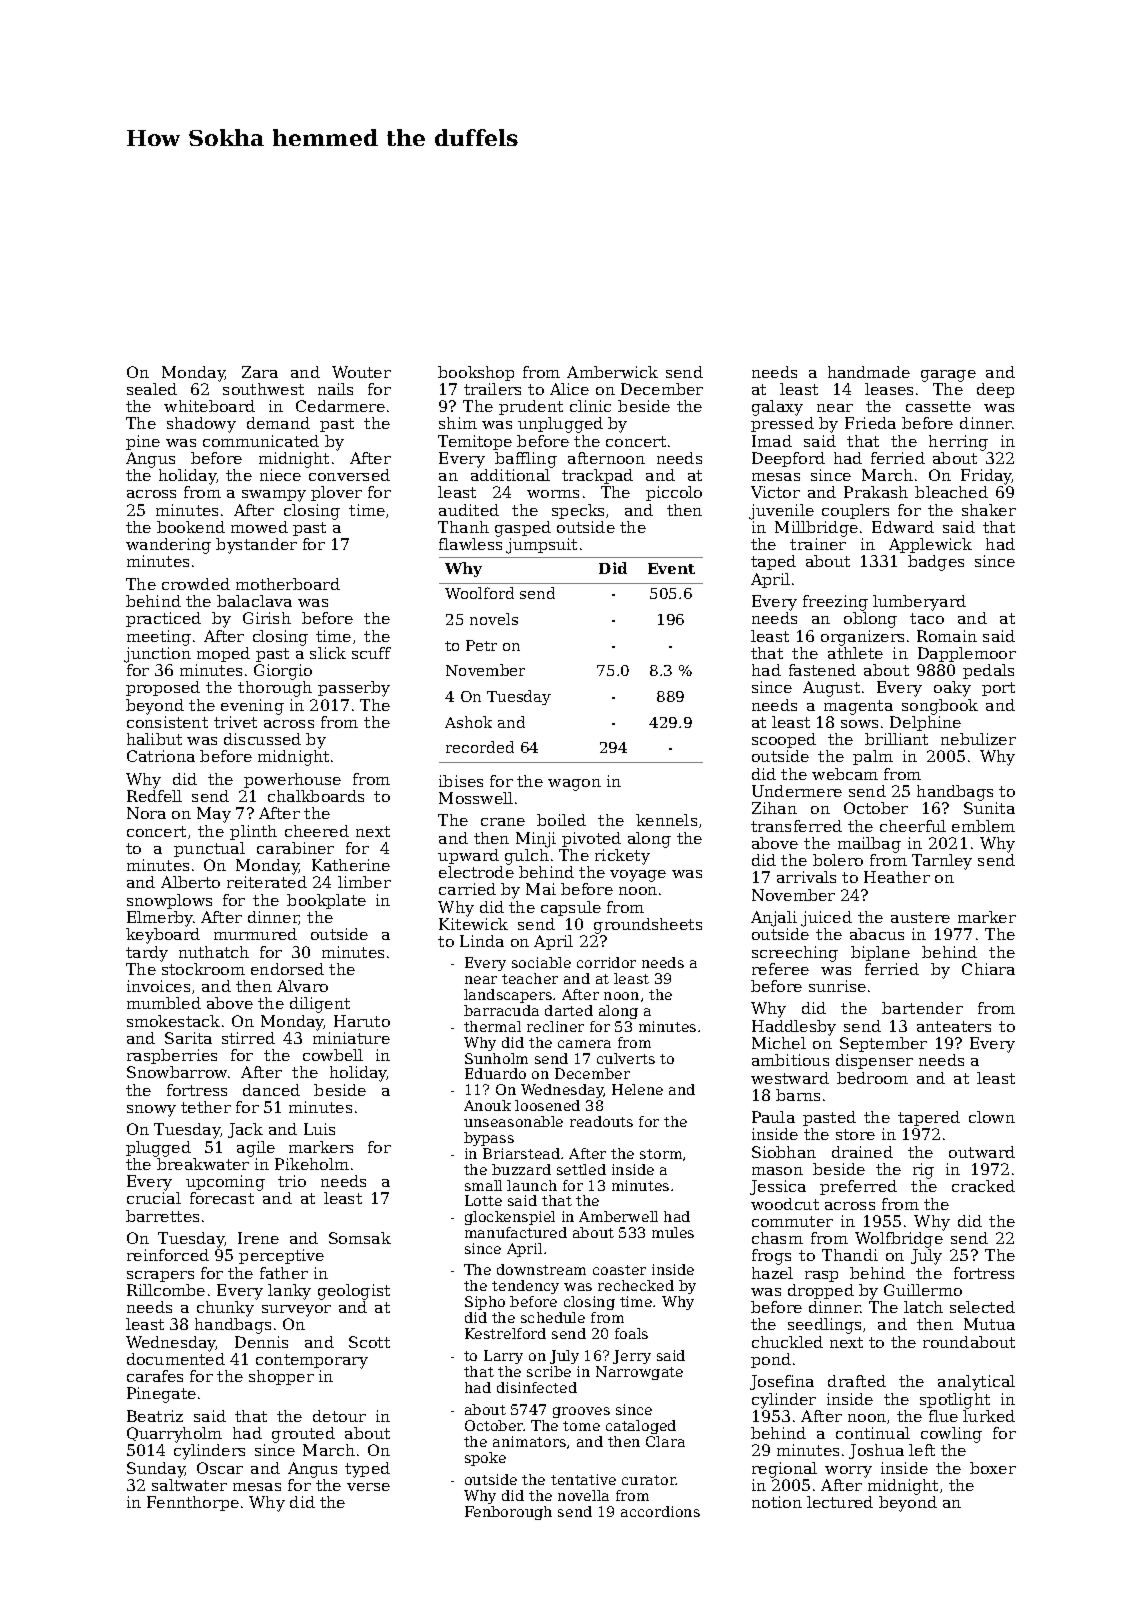  What do you see at coordinates (193, 1503) in the screenshot?
I see `Fennthorpe` at bounding box center [193, 1503].
